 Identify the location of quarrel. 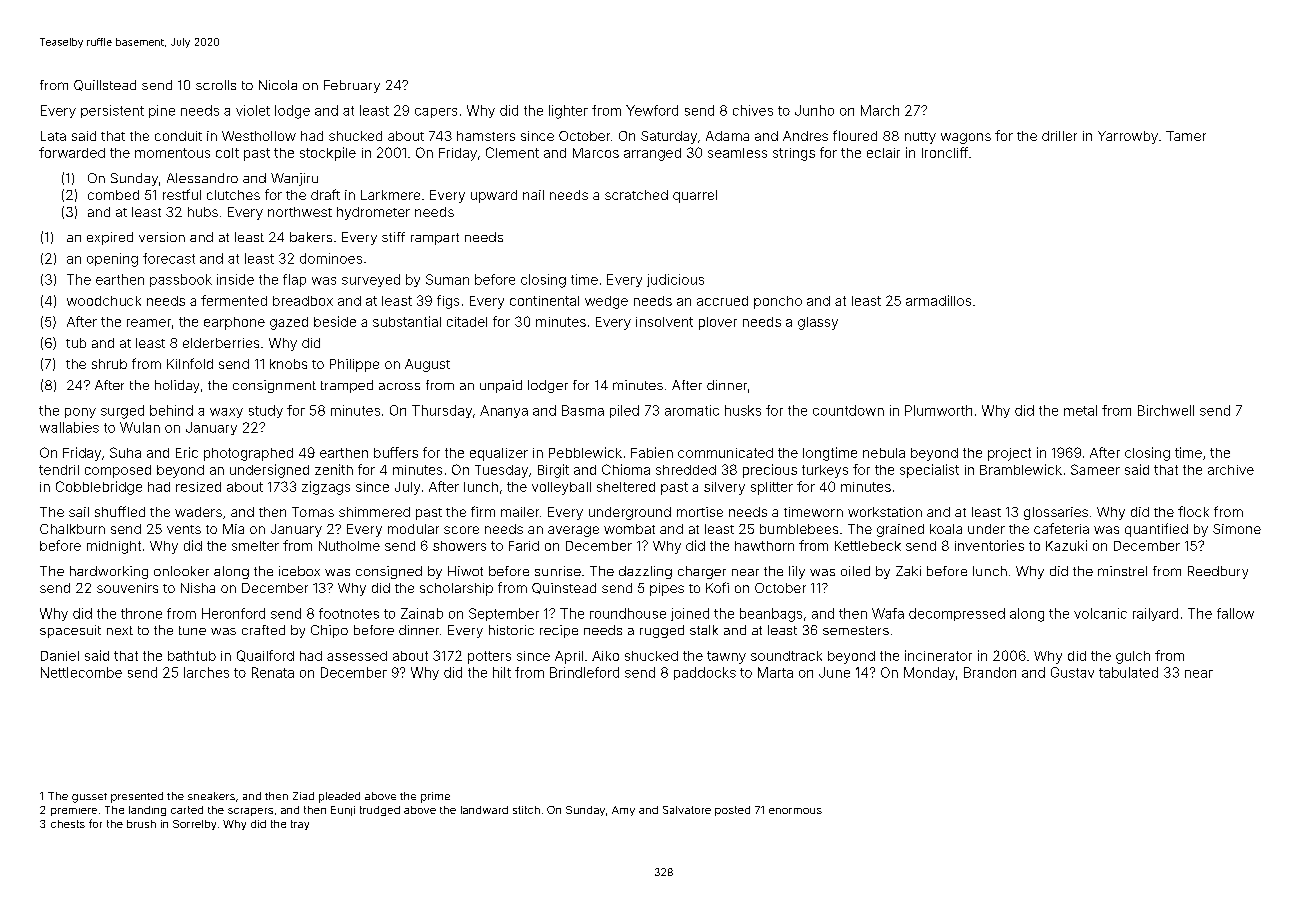
(695, 196).
